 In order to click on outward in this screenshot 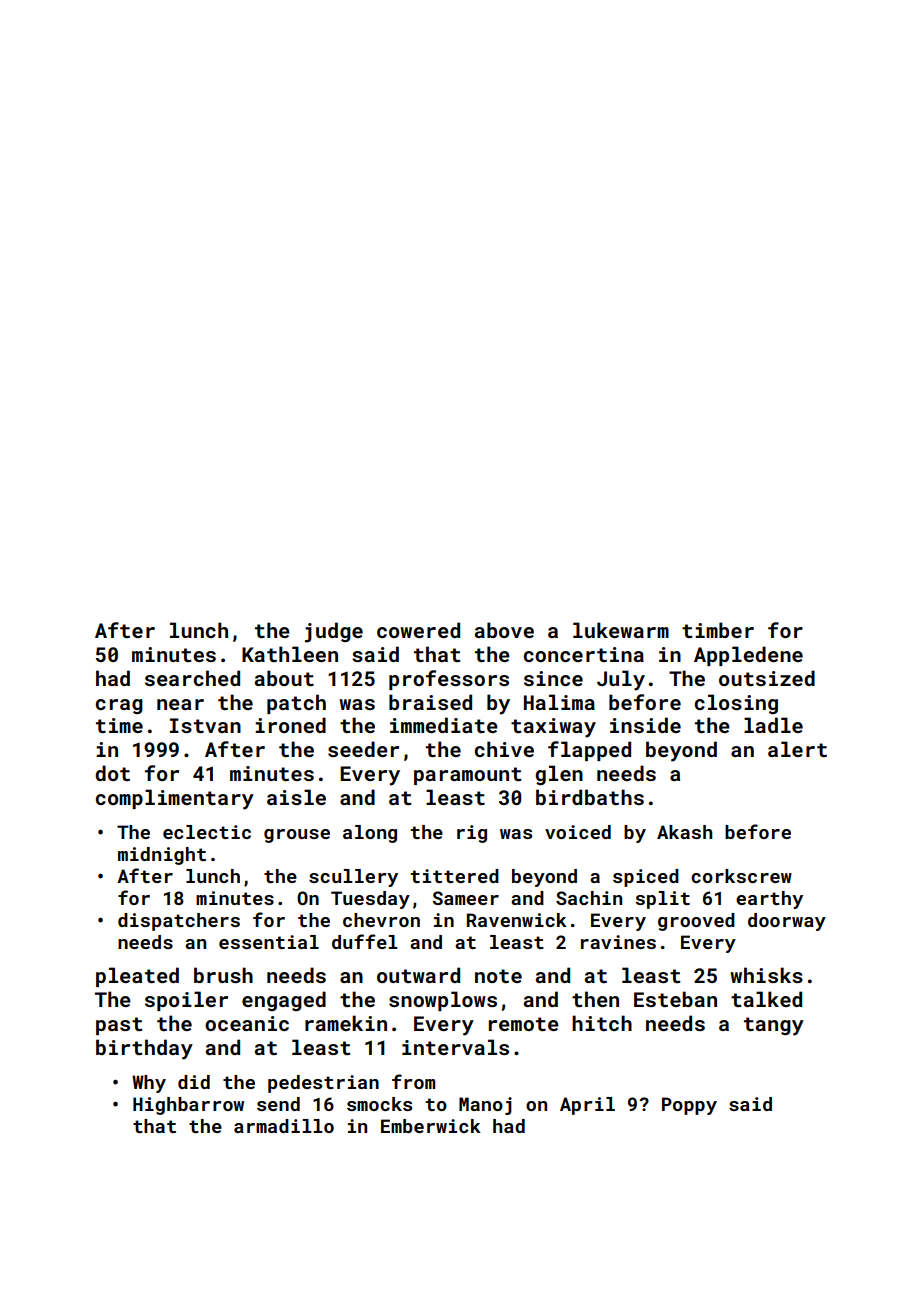, I will do `click(418, 975)`.
